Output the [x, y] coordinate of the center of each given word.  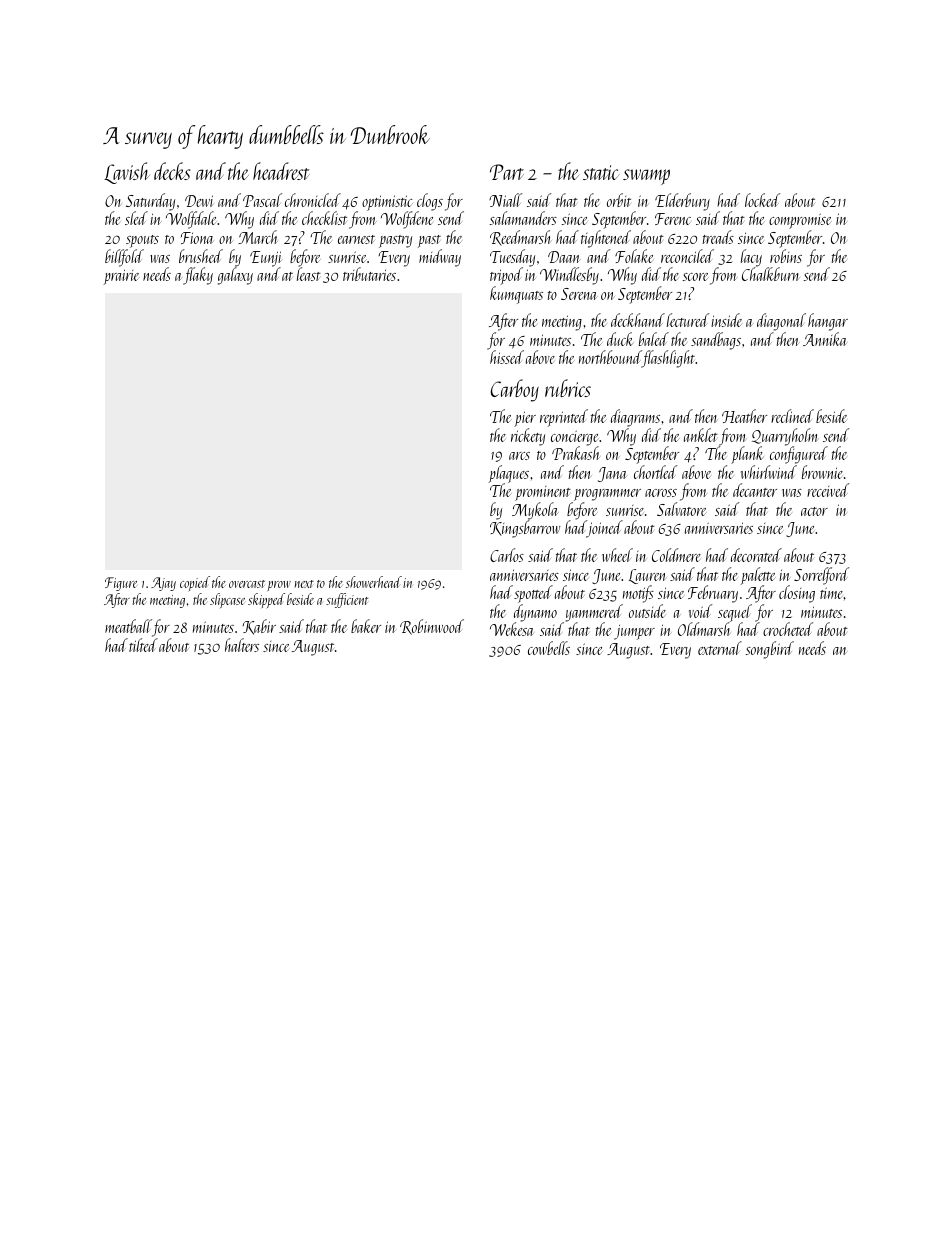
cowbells [549, 648]
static [601, 172]
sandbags [716, 341]
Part [507, 172]
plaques [509, 474]
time [831, 593]
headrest [281, 171]
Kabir [259, 627]
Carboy [515, 390]
